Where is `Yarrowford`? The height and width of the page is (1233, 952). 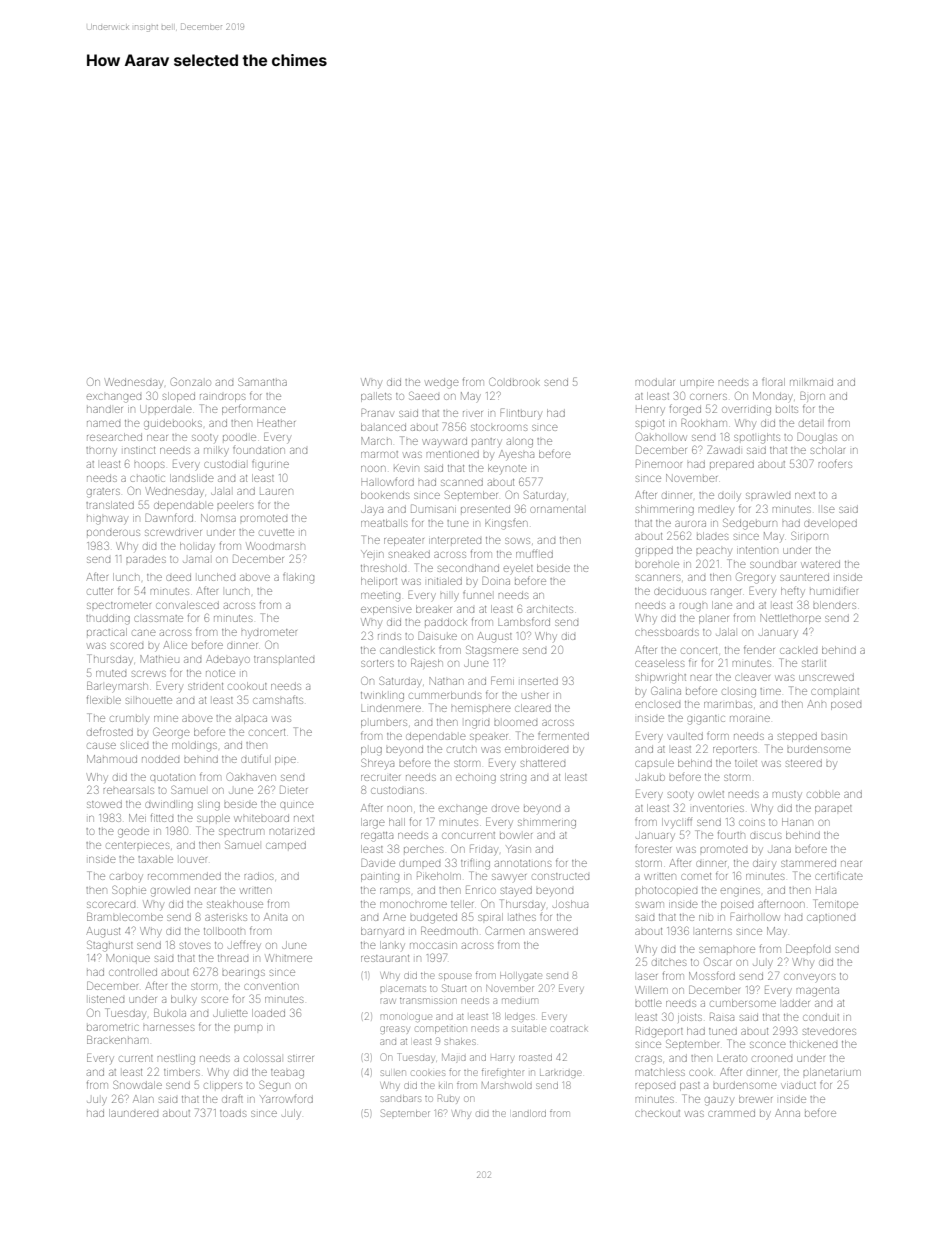 Yarrowford is located at coordinates (287, 1099).
